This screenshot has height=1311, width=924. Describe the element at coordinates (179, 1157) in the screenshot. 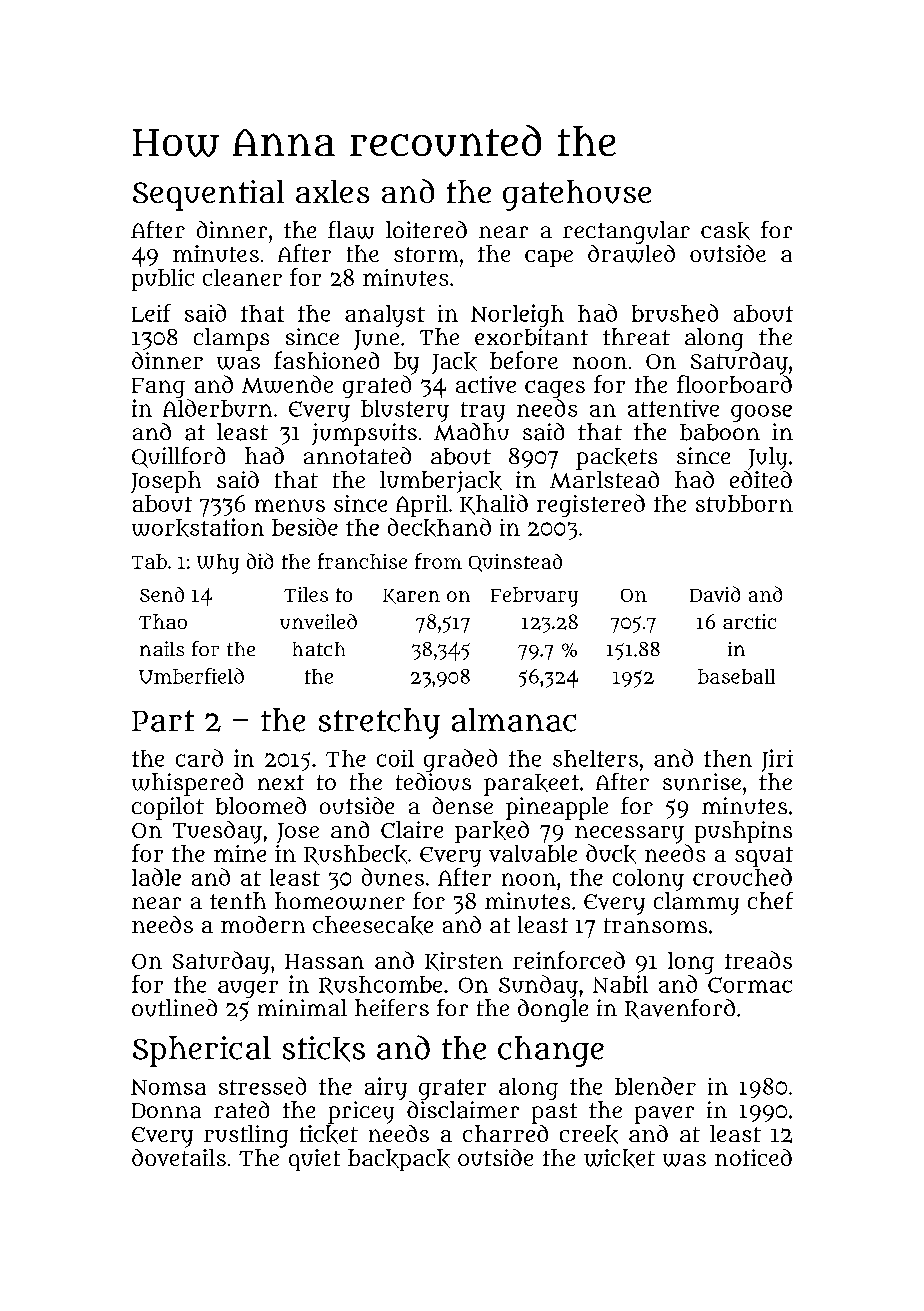

I see `dovetails` at that location.
